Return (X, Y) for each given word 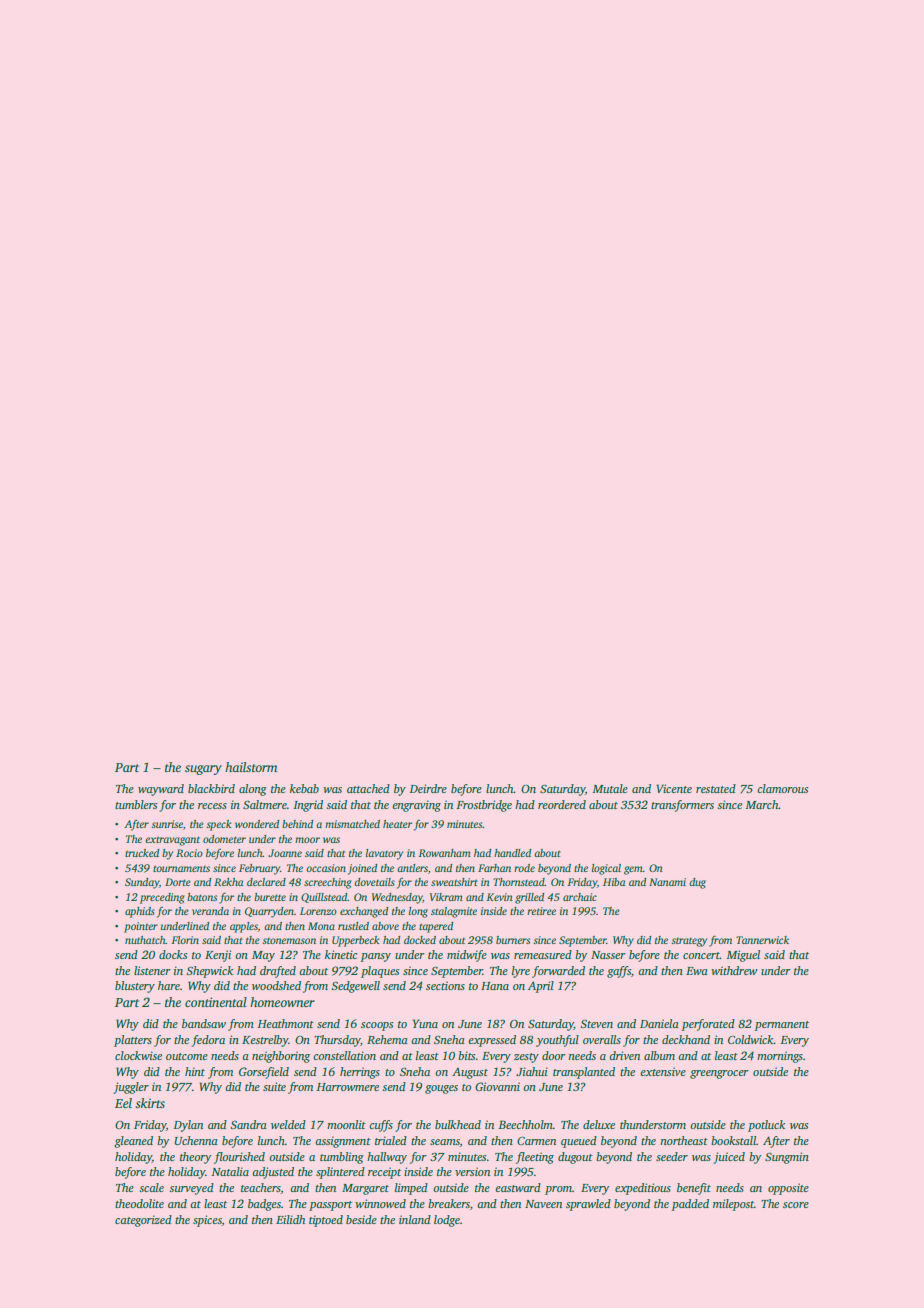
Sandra (249, 1124)
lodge (447, 1221)
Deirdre (428, 788)
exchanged (364, 912)
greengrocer (719, 1074)
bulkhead (458, 1124)
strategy (689, 942)
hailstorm (251, 767)
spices (207, 1221)
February (259, 869)
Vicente (674, 788)
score (796, 1205)
